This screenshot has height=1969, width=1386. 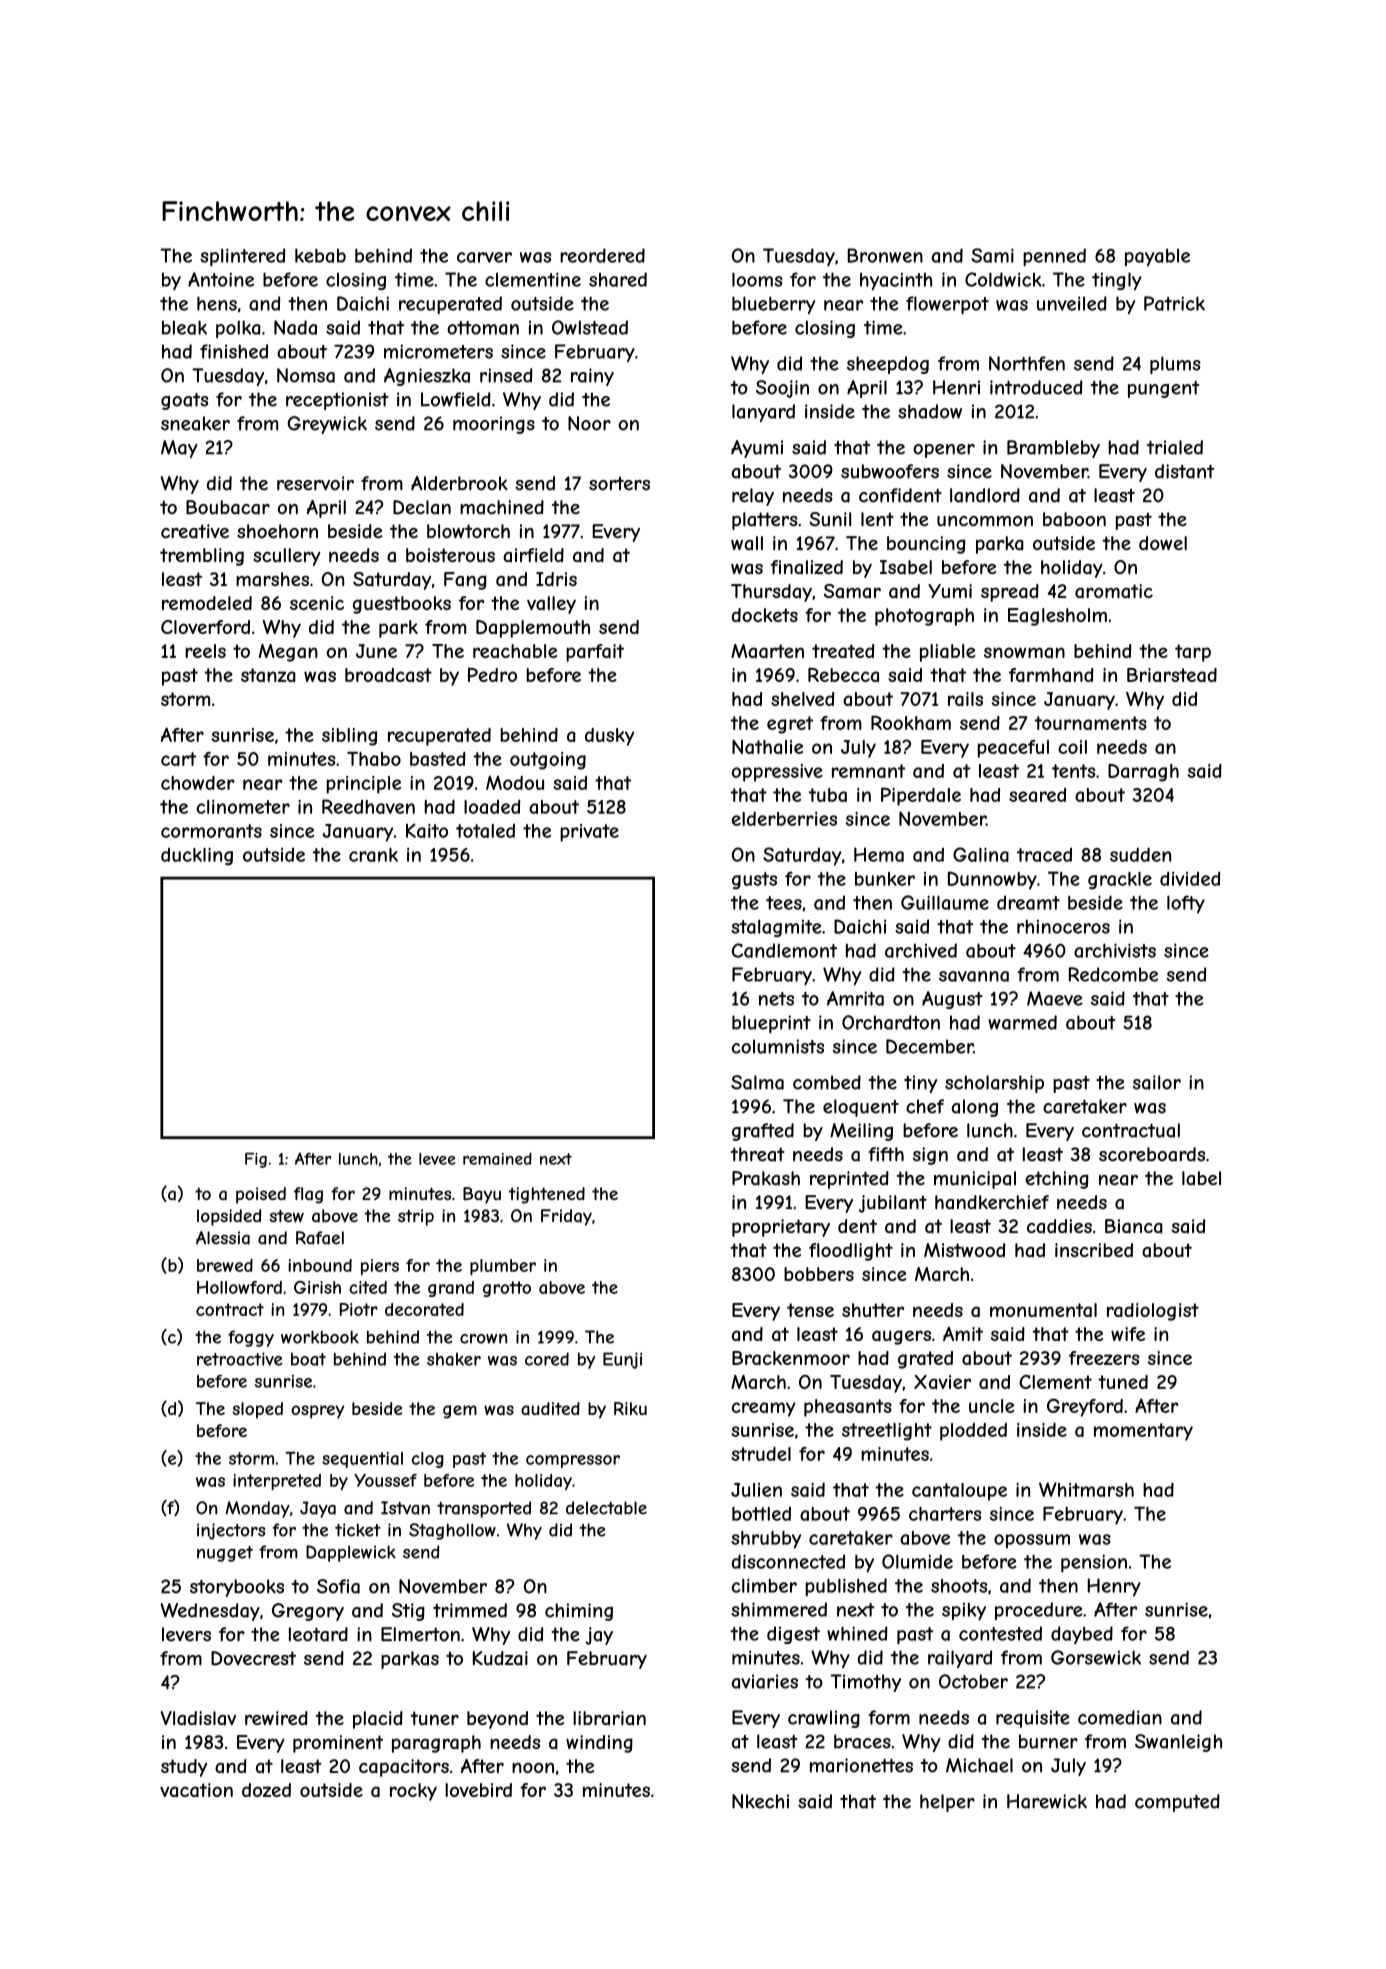 What do you see at coordinates (320, 255) in the screenshot?
I see `kebab` at bounding box center [320, 255].
